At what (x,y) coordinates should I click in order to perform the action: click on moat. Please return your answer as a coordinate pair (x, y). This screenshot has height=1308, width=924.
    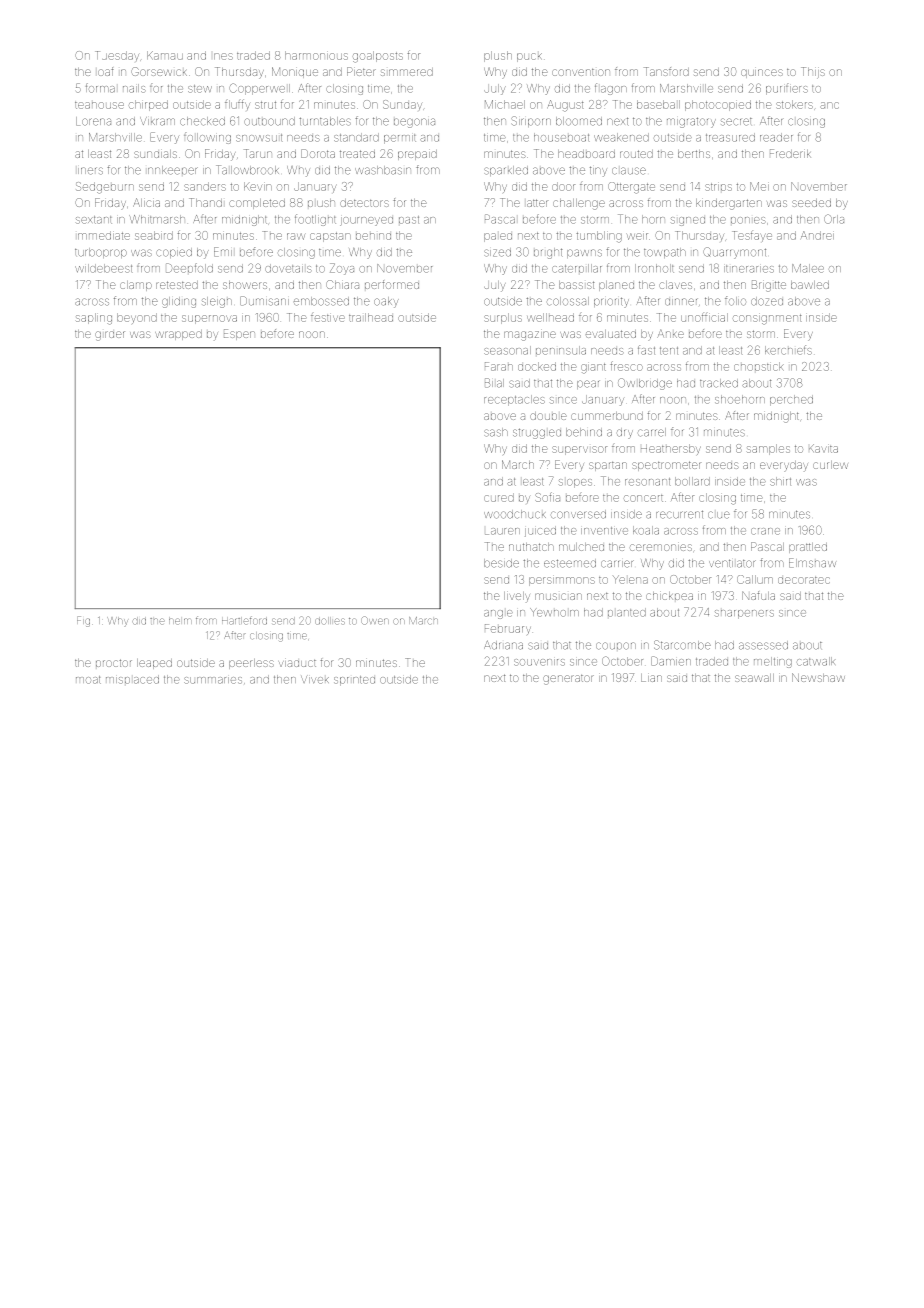
    Looking at the image, I should click on (88, 680).
